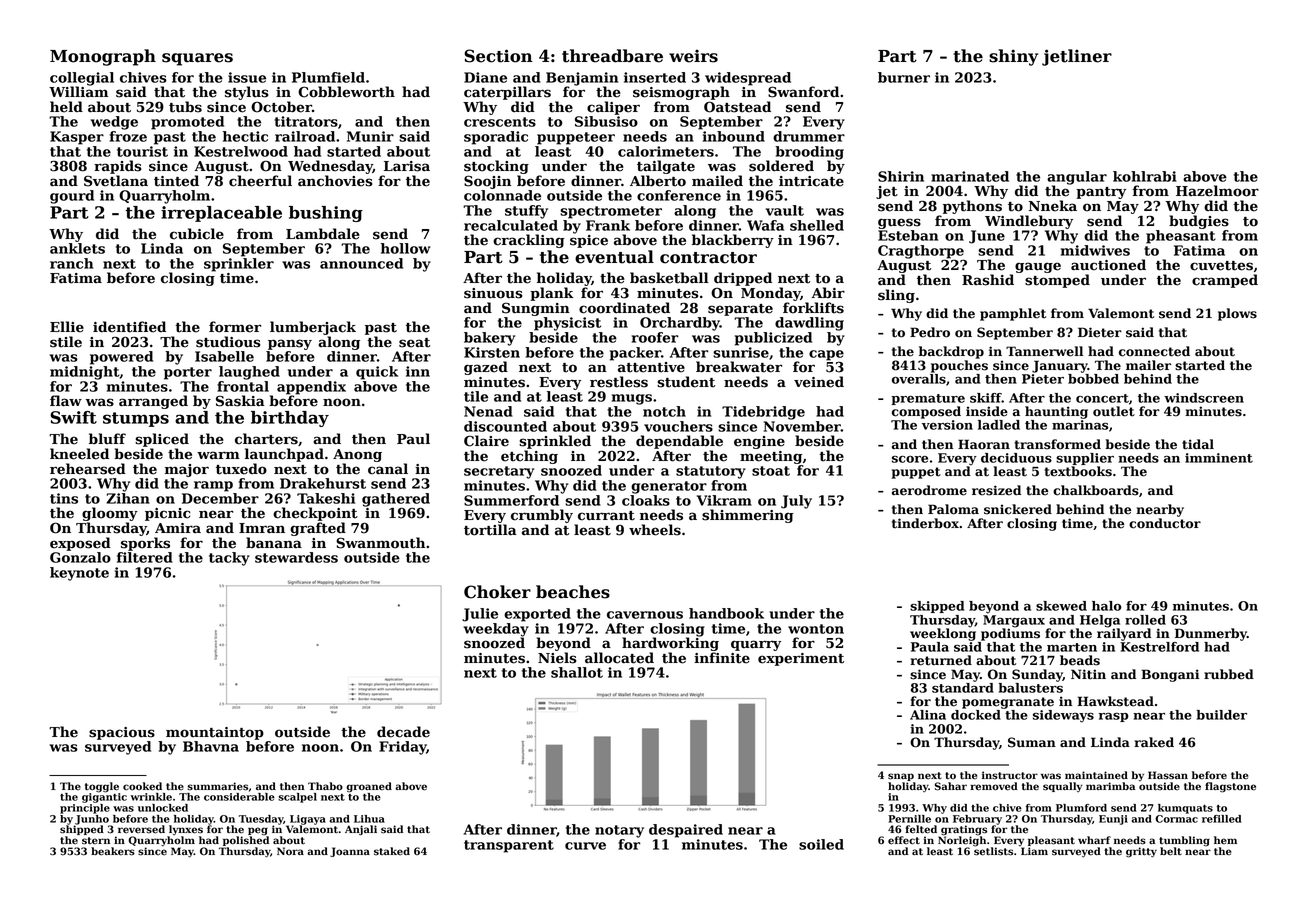  What do you see at coordinates (1053, 206) in the screenshot?
I see `Nneka` at bounding box center [1053, 206].
